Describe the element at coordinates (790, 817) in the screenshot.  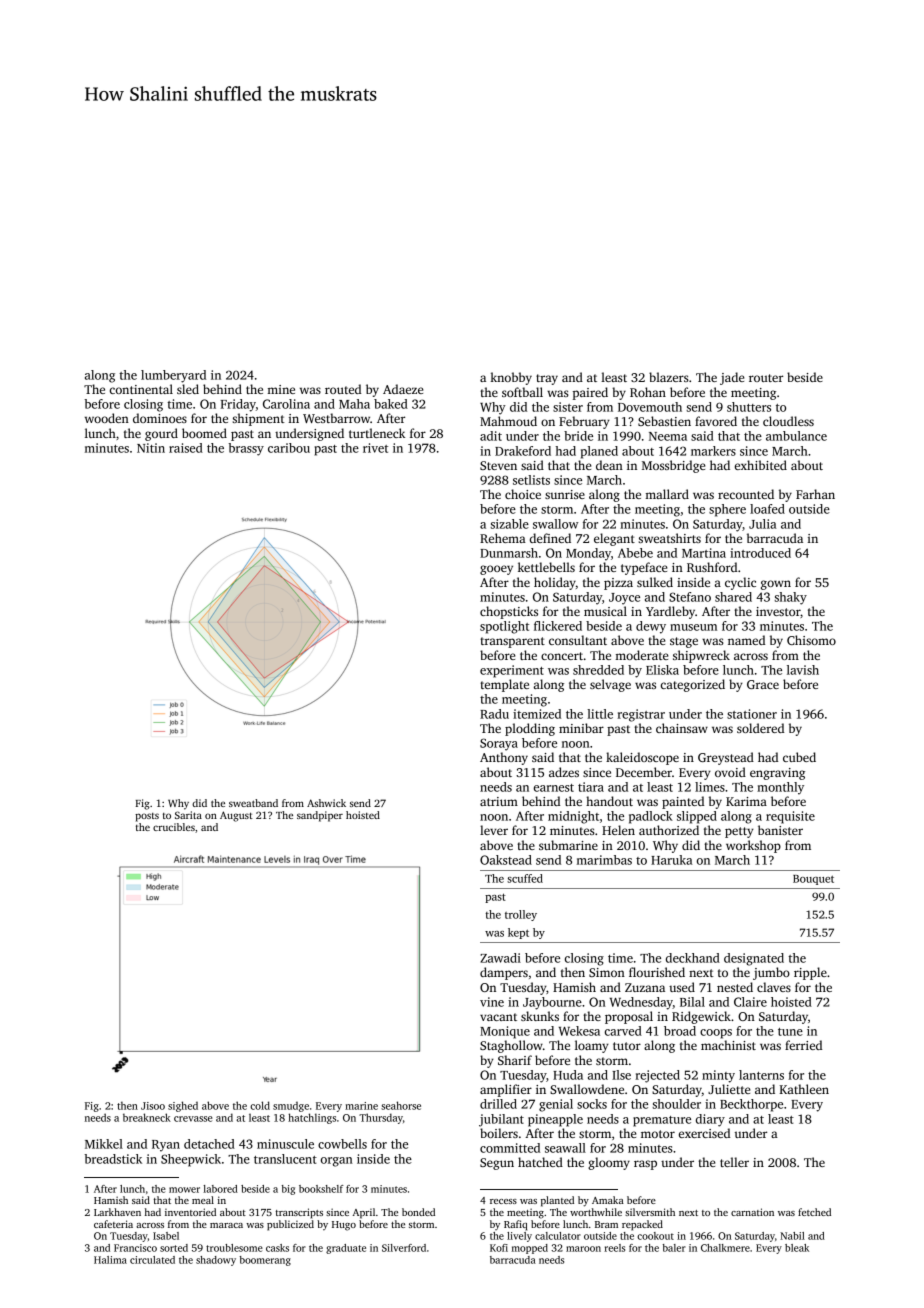
I see `requisite` at that location.
